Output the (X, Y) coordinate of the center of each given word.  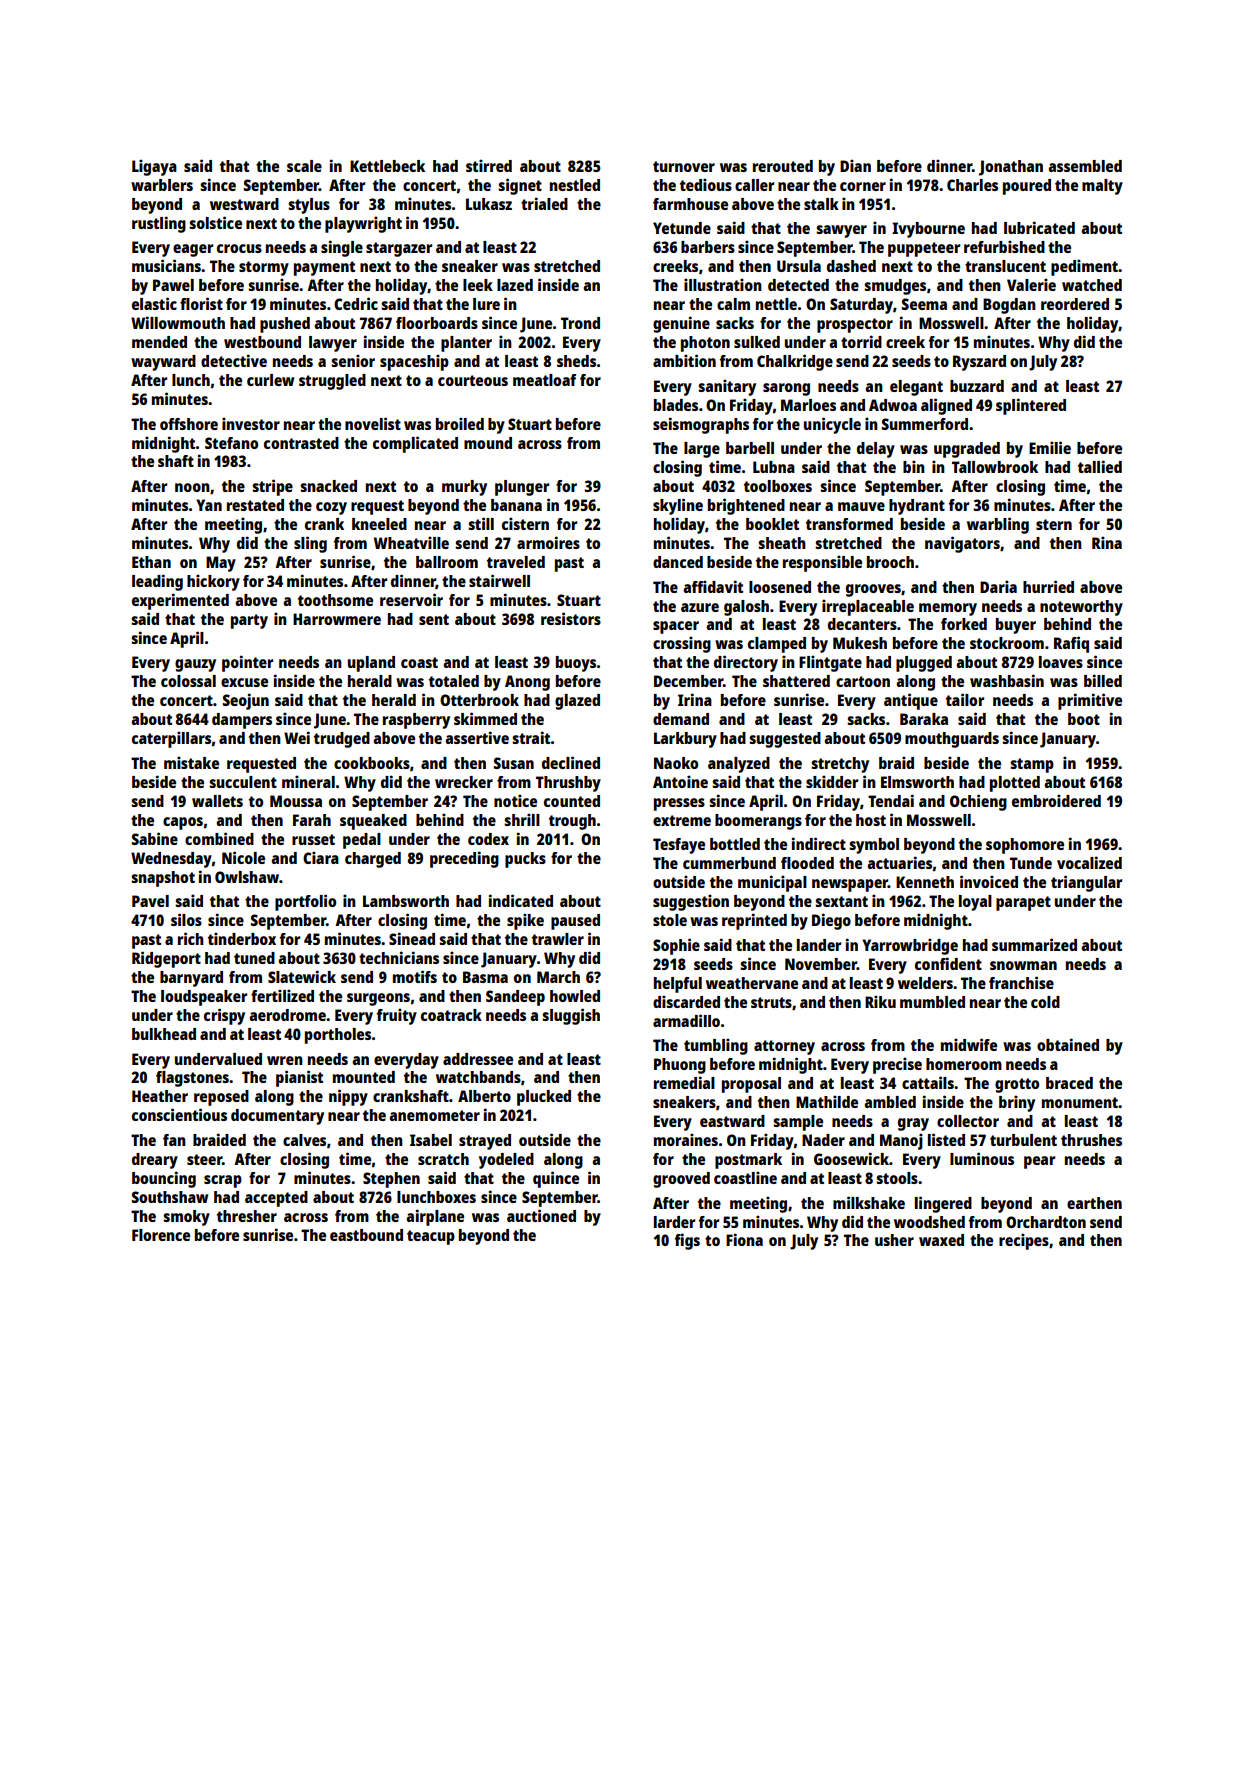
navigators (962, 544)
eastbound (366, 1235)
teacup (431, 1237)
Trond (580, 323)
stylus (309, 206)
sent (434, 619)
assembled (1085, 166)
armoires (548, 542)
